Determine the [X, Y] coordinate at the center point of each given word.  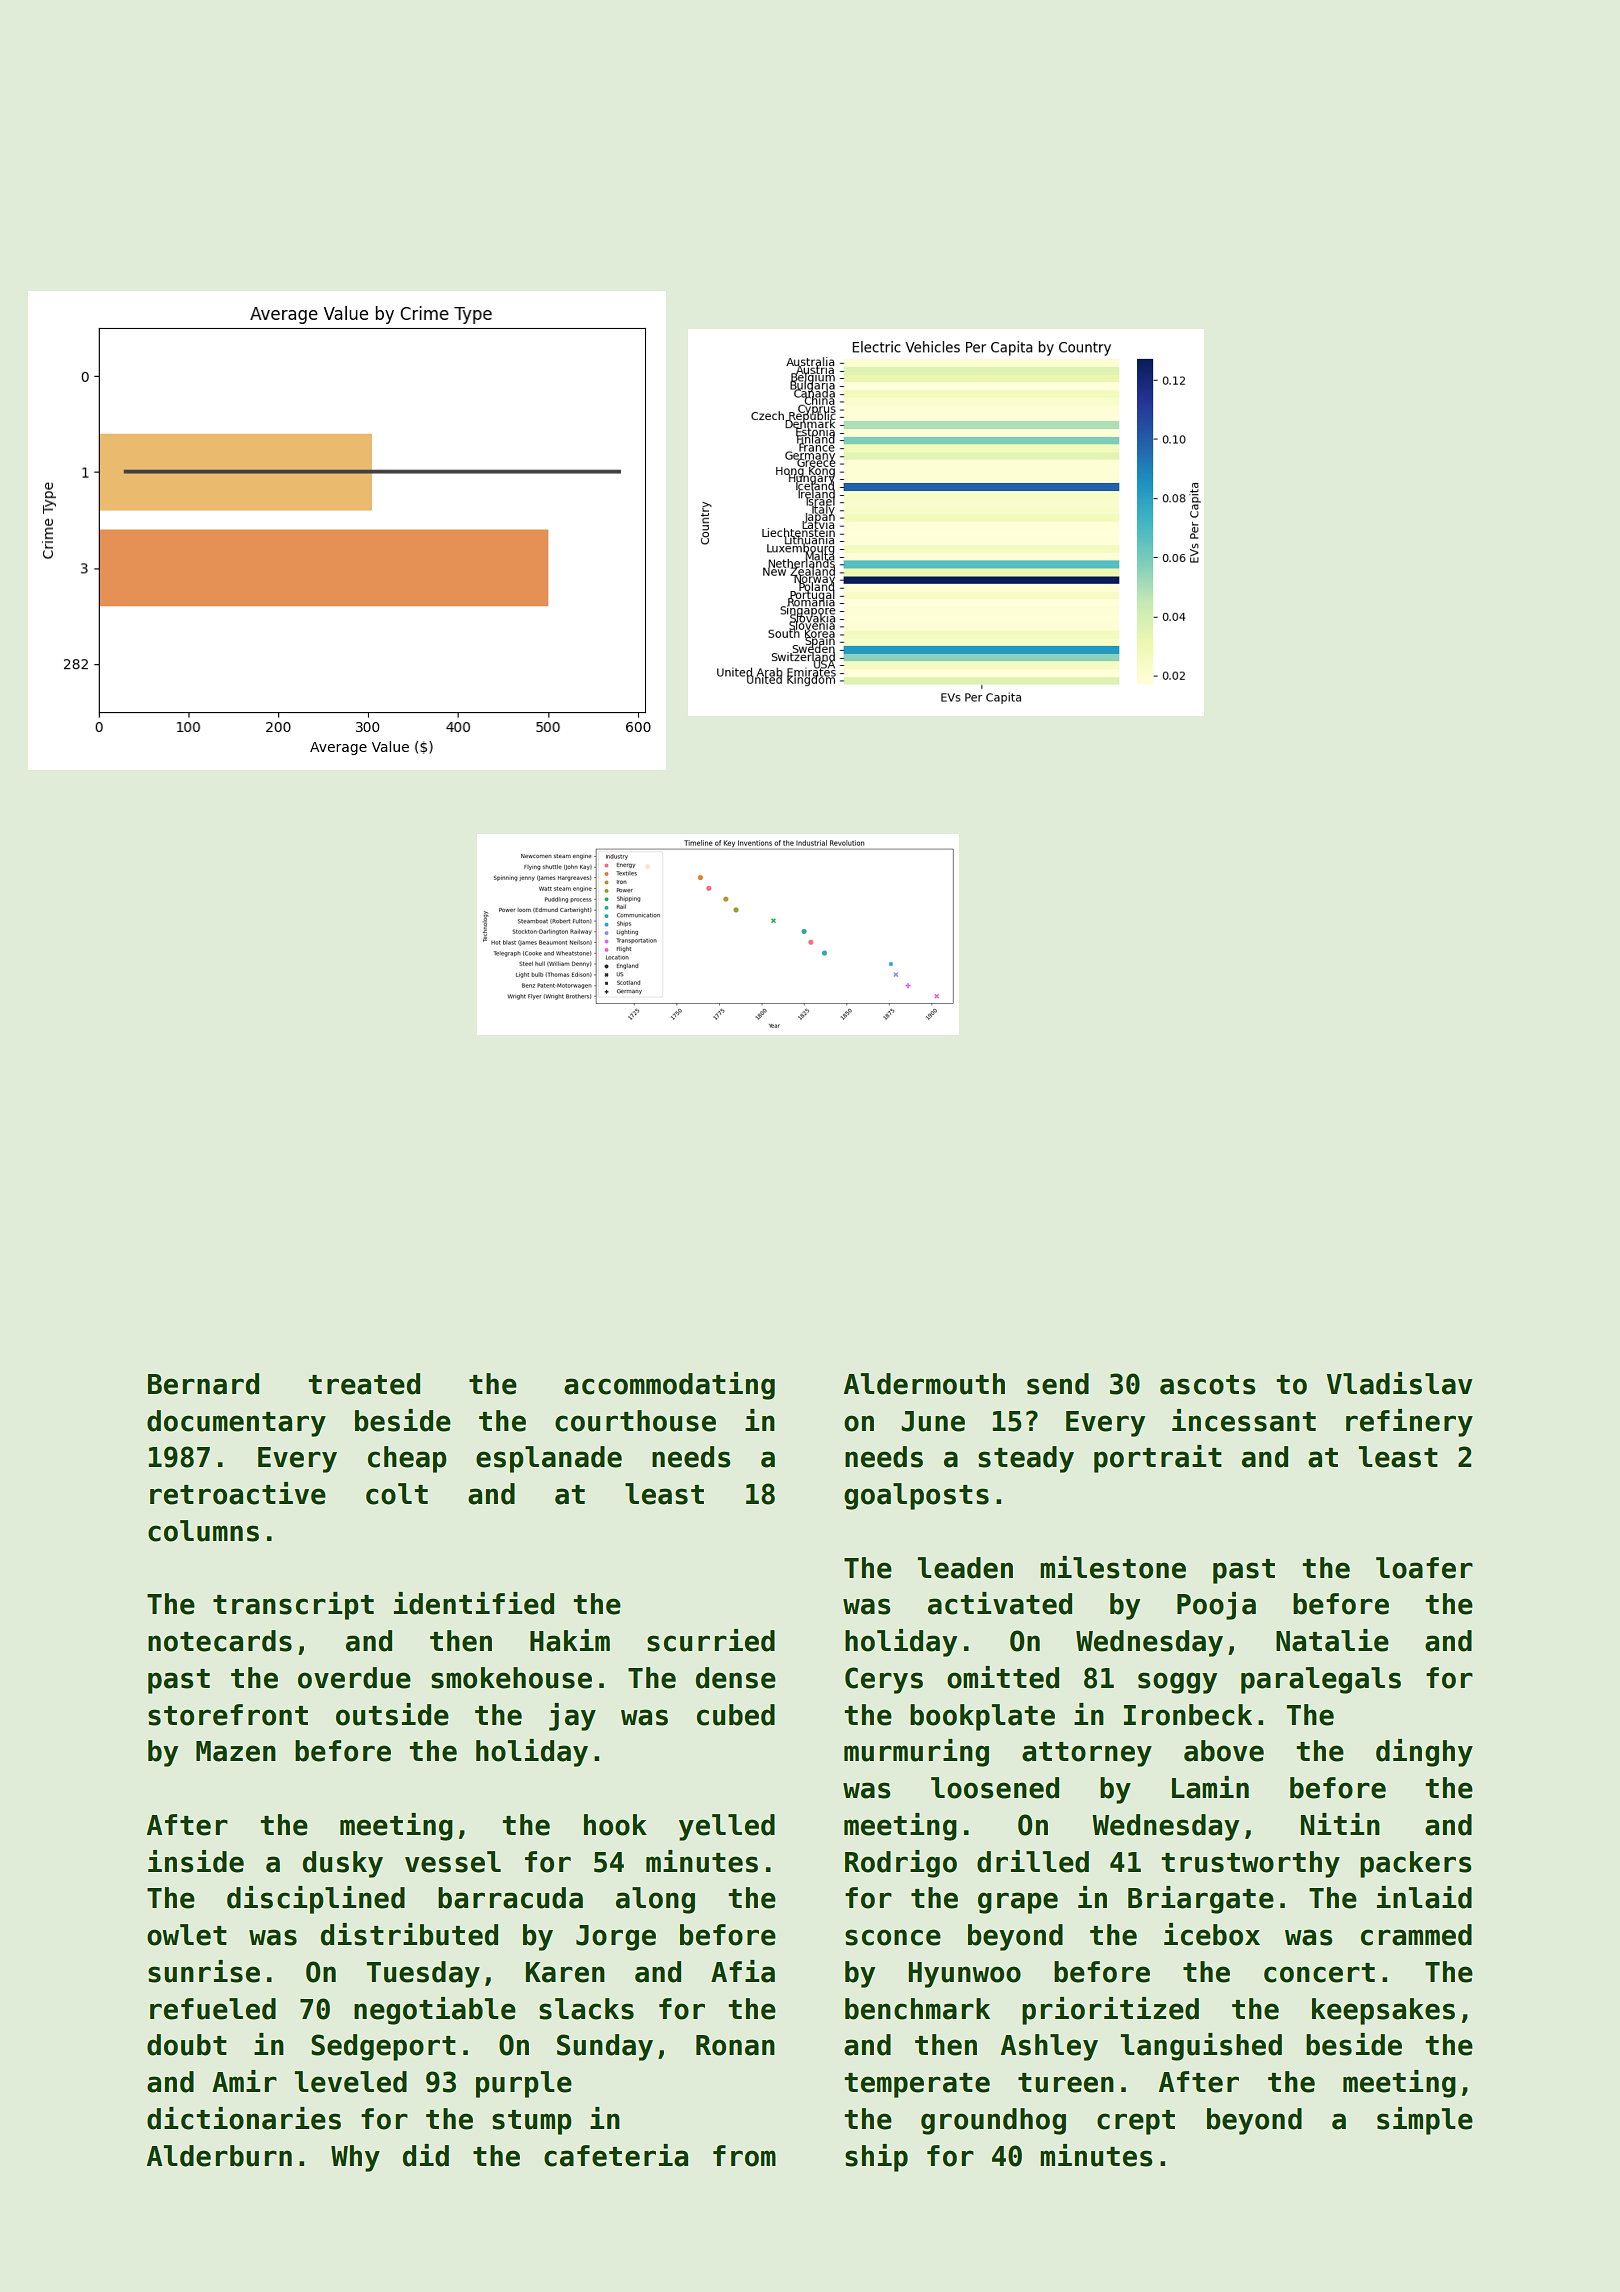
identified [474, 1603]
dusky [343, 1864]
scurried [711, 1640]
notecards [220, 1641]
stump [532, 2122]
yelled [727, 1827]
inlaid [1424, 1897]
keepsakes [1383, 2011]
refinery [1409, 1423]
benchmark [917, 2009]
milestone [1113, 1567]
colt [397, 1494]
